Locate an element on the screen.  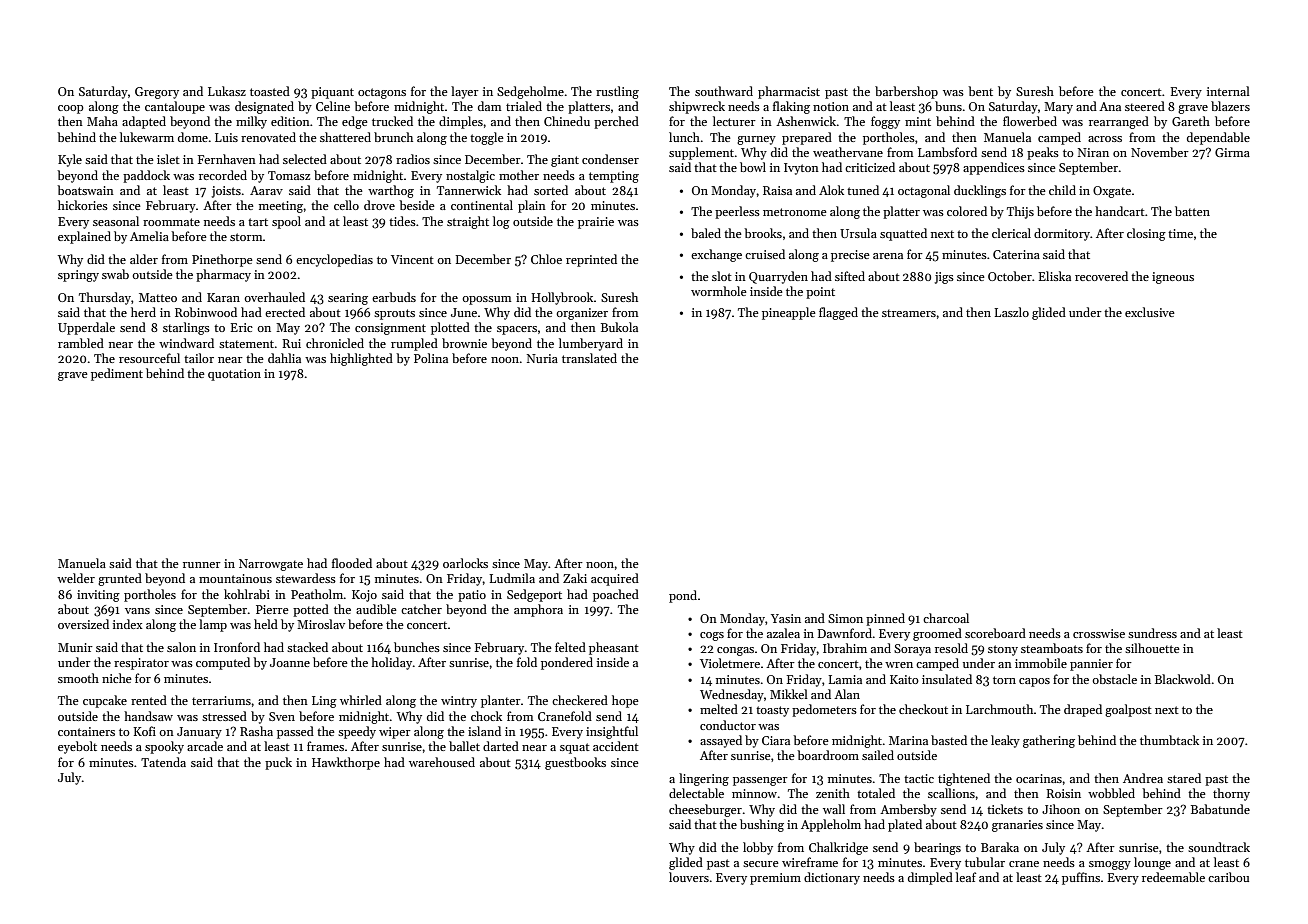
layer is located at coordinates (465, 92).
